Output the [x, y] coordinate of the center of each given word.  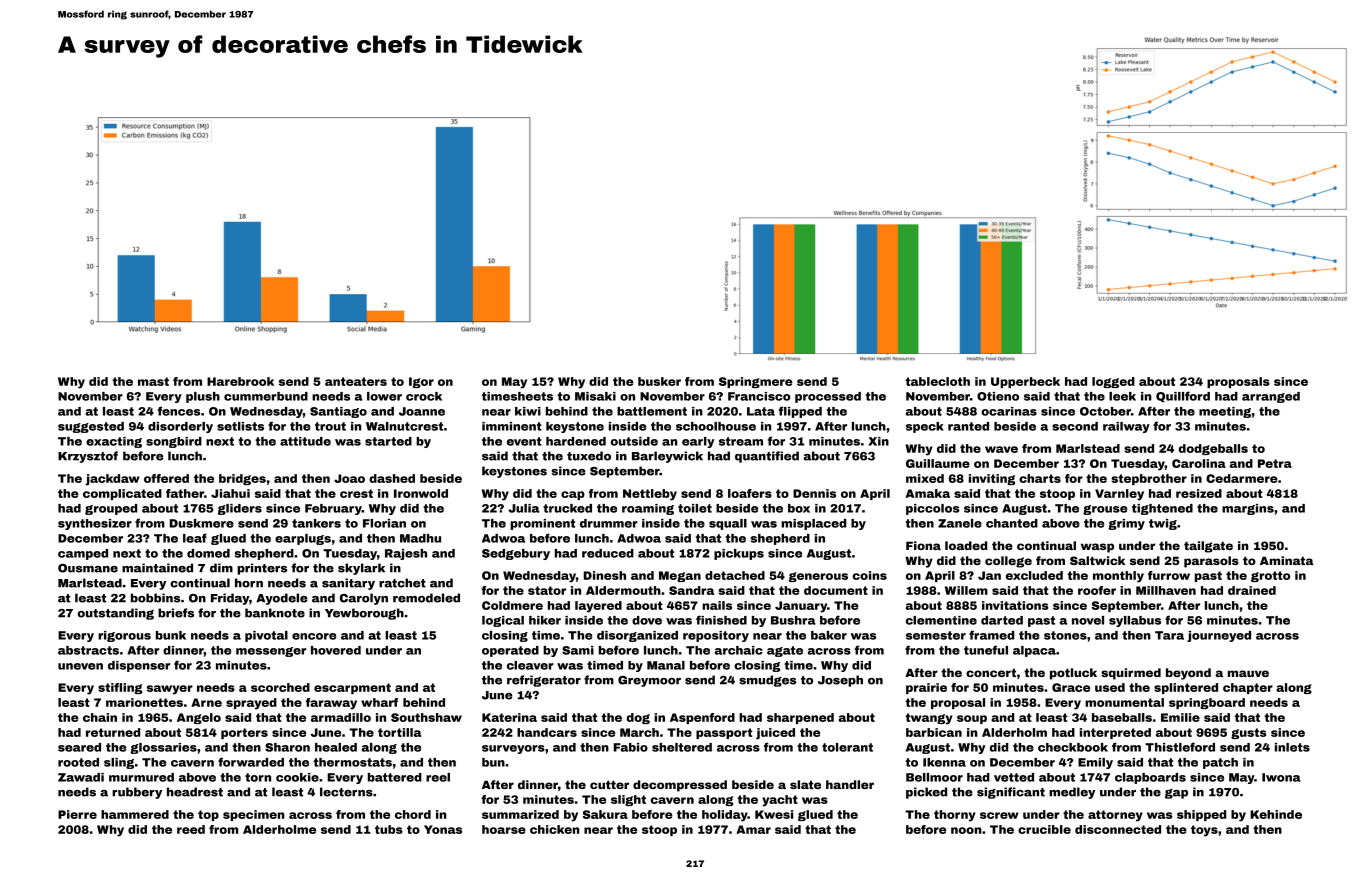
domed [208, 553]
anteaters [356, 381]
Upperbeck [1025, 382]
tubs [389, 829]
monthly [1118, 577]
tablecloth [937, 381]
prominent [542, 524]
